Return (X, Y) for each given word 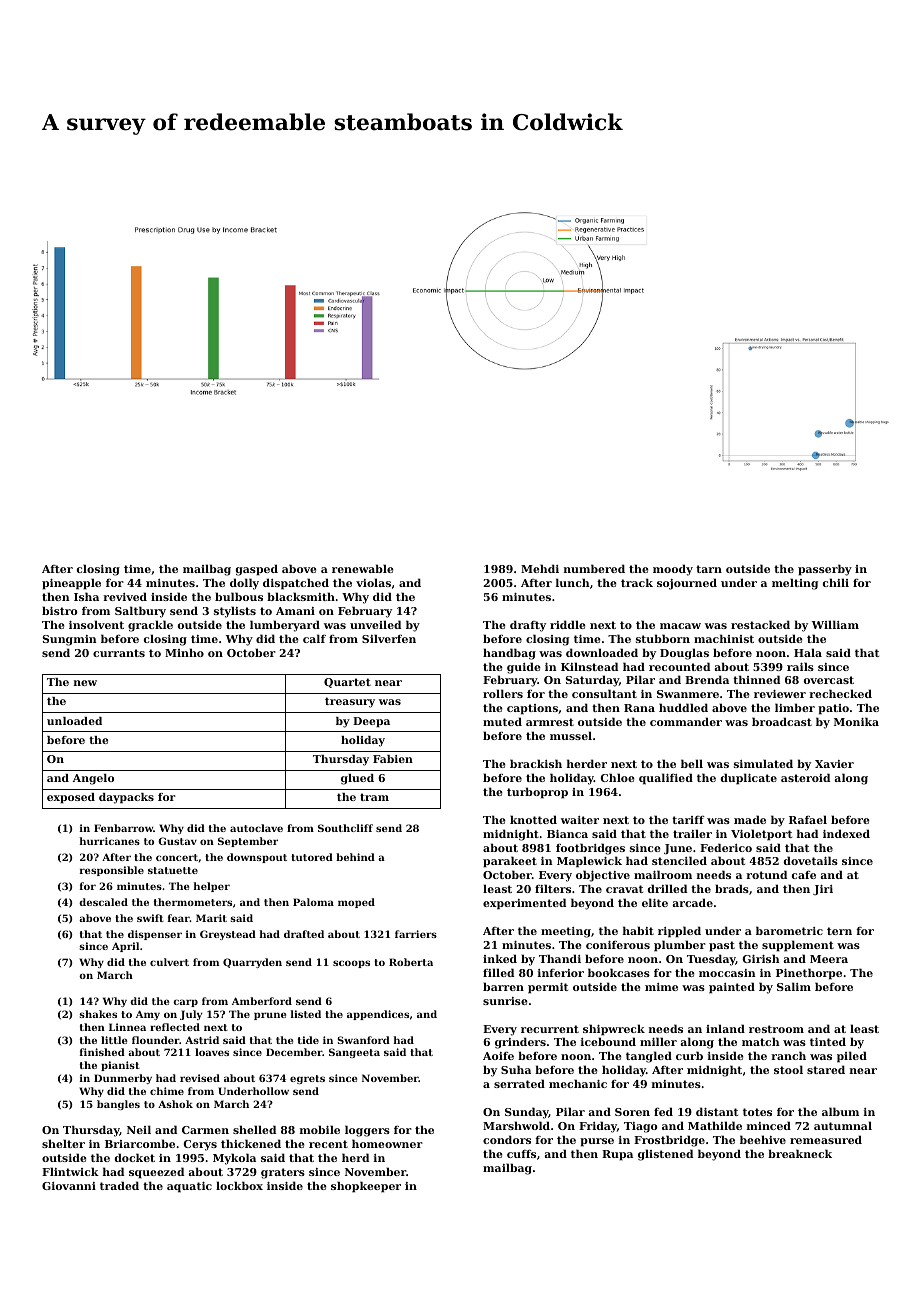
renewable (363, 568)
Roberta (411, 962)
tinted (828, 1041)
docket (135, 1157)
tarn (709, 569)
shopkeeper (366, 1187)
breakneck (800, 1153)
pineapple (71, 584)
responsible (112, 871)
